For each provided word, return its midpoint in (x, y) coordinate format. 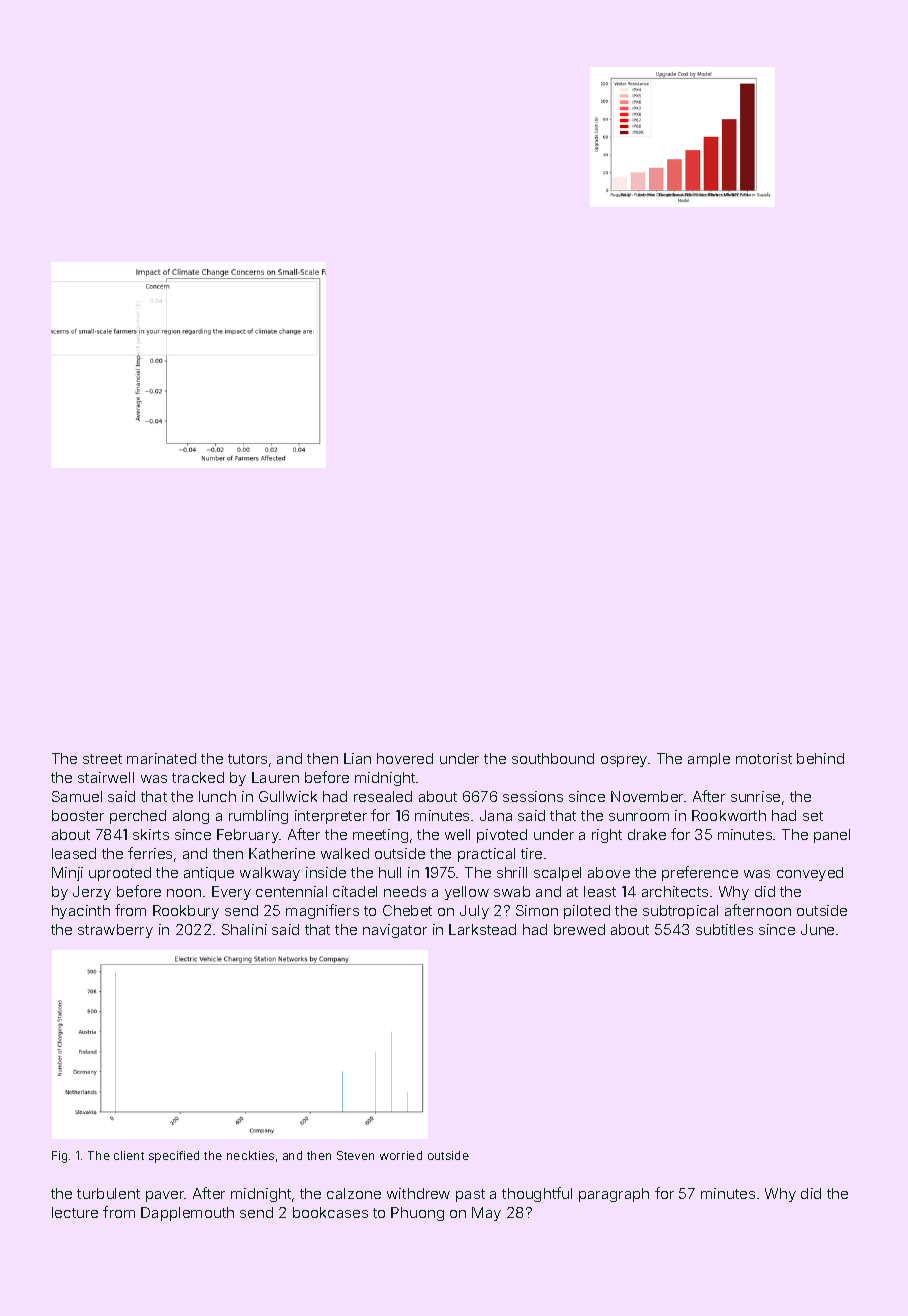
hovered (405, 758)
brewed (579, 929)
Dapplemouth (187, 1214)
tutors (247, 759)
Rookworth (729, 815)
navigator (395, 931)
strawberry (115, 931)
